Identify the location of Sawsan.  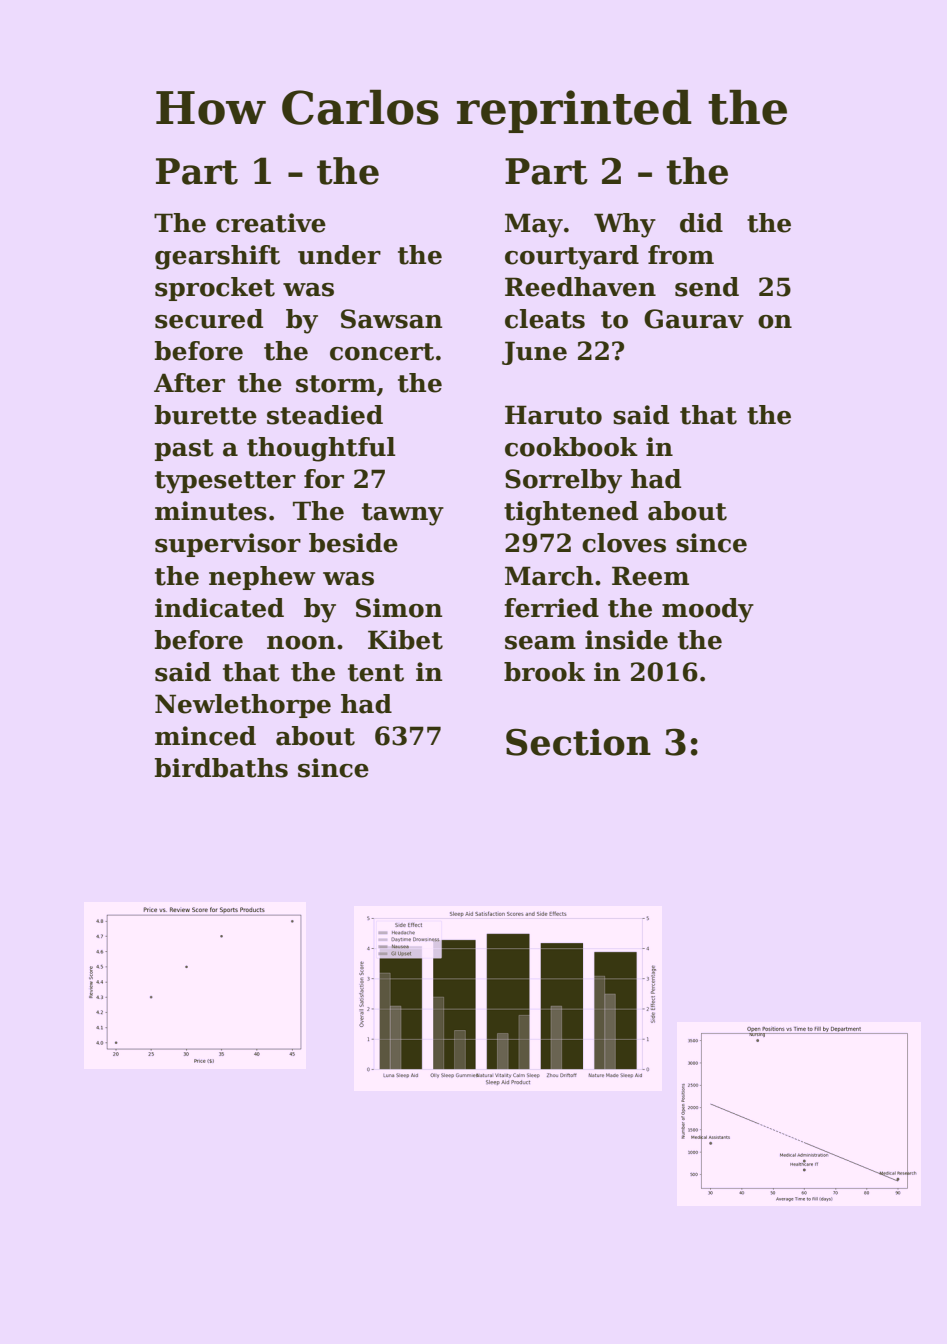
(391, 319).
